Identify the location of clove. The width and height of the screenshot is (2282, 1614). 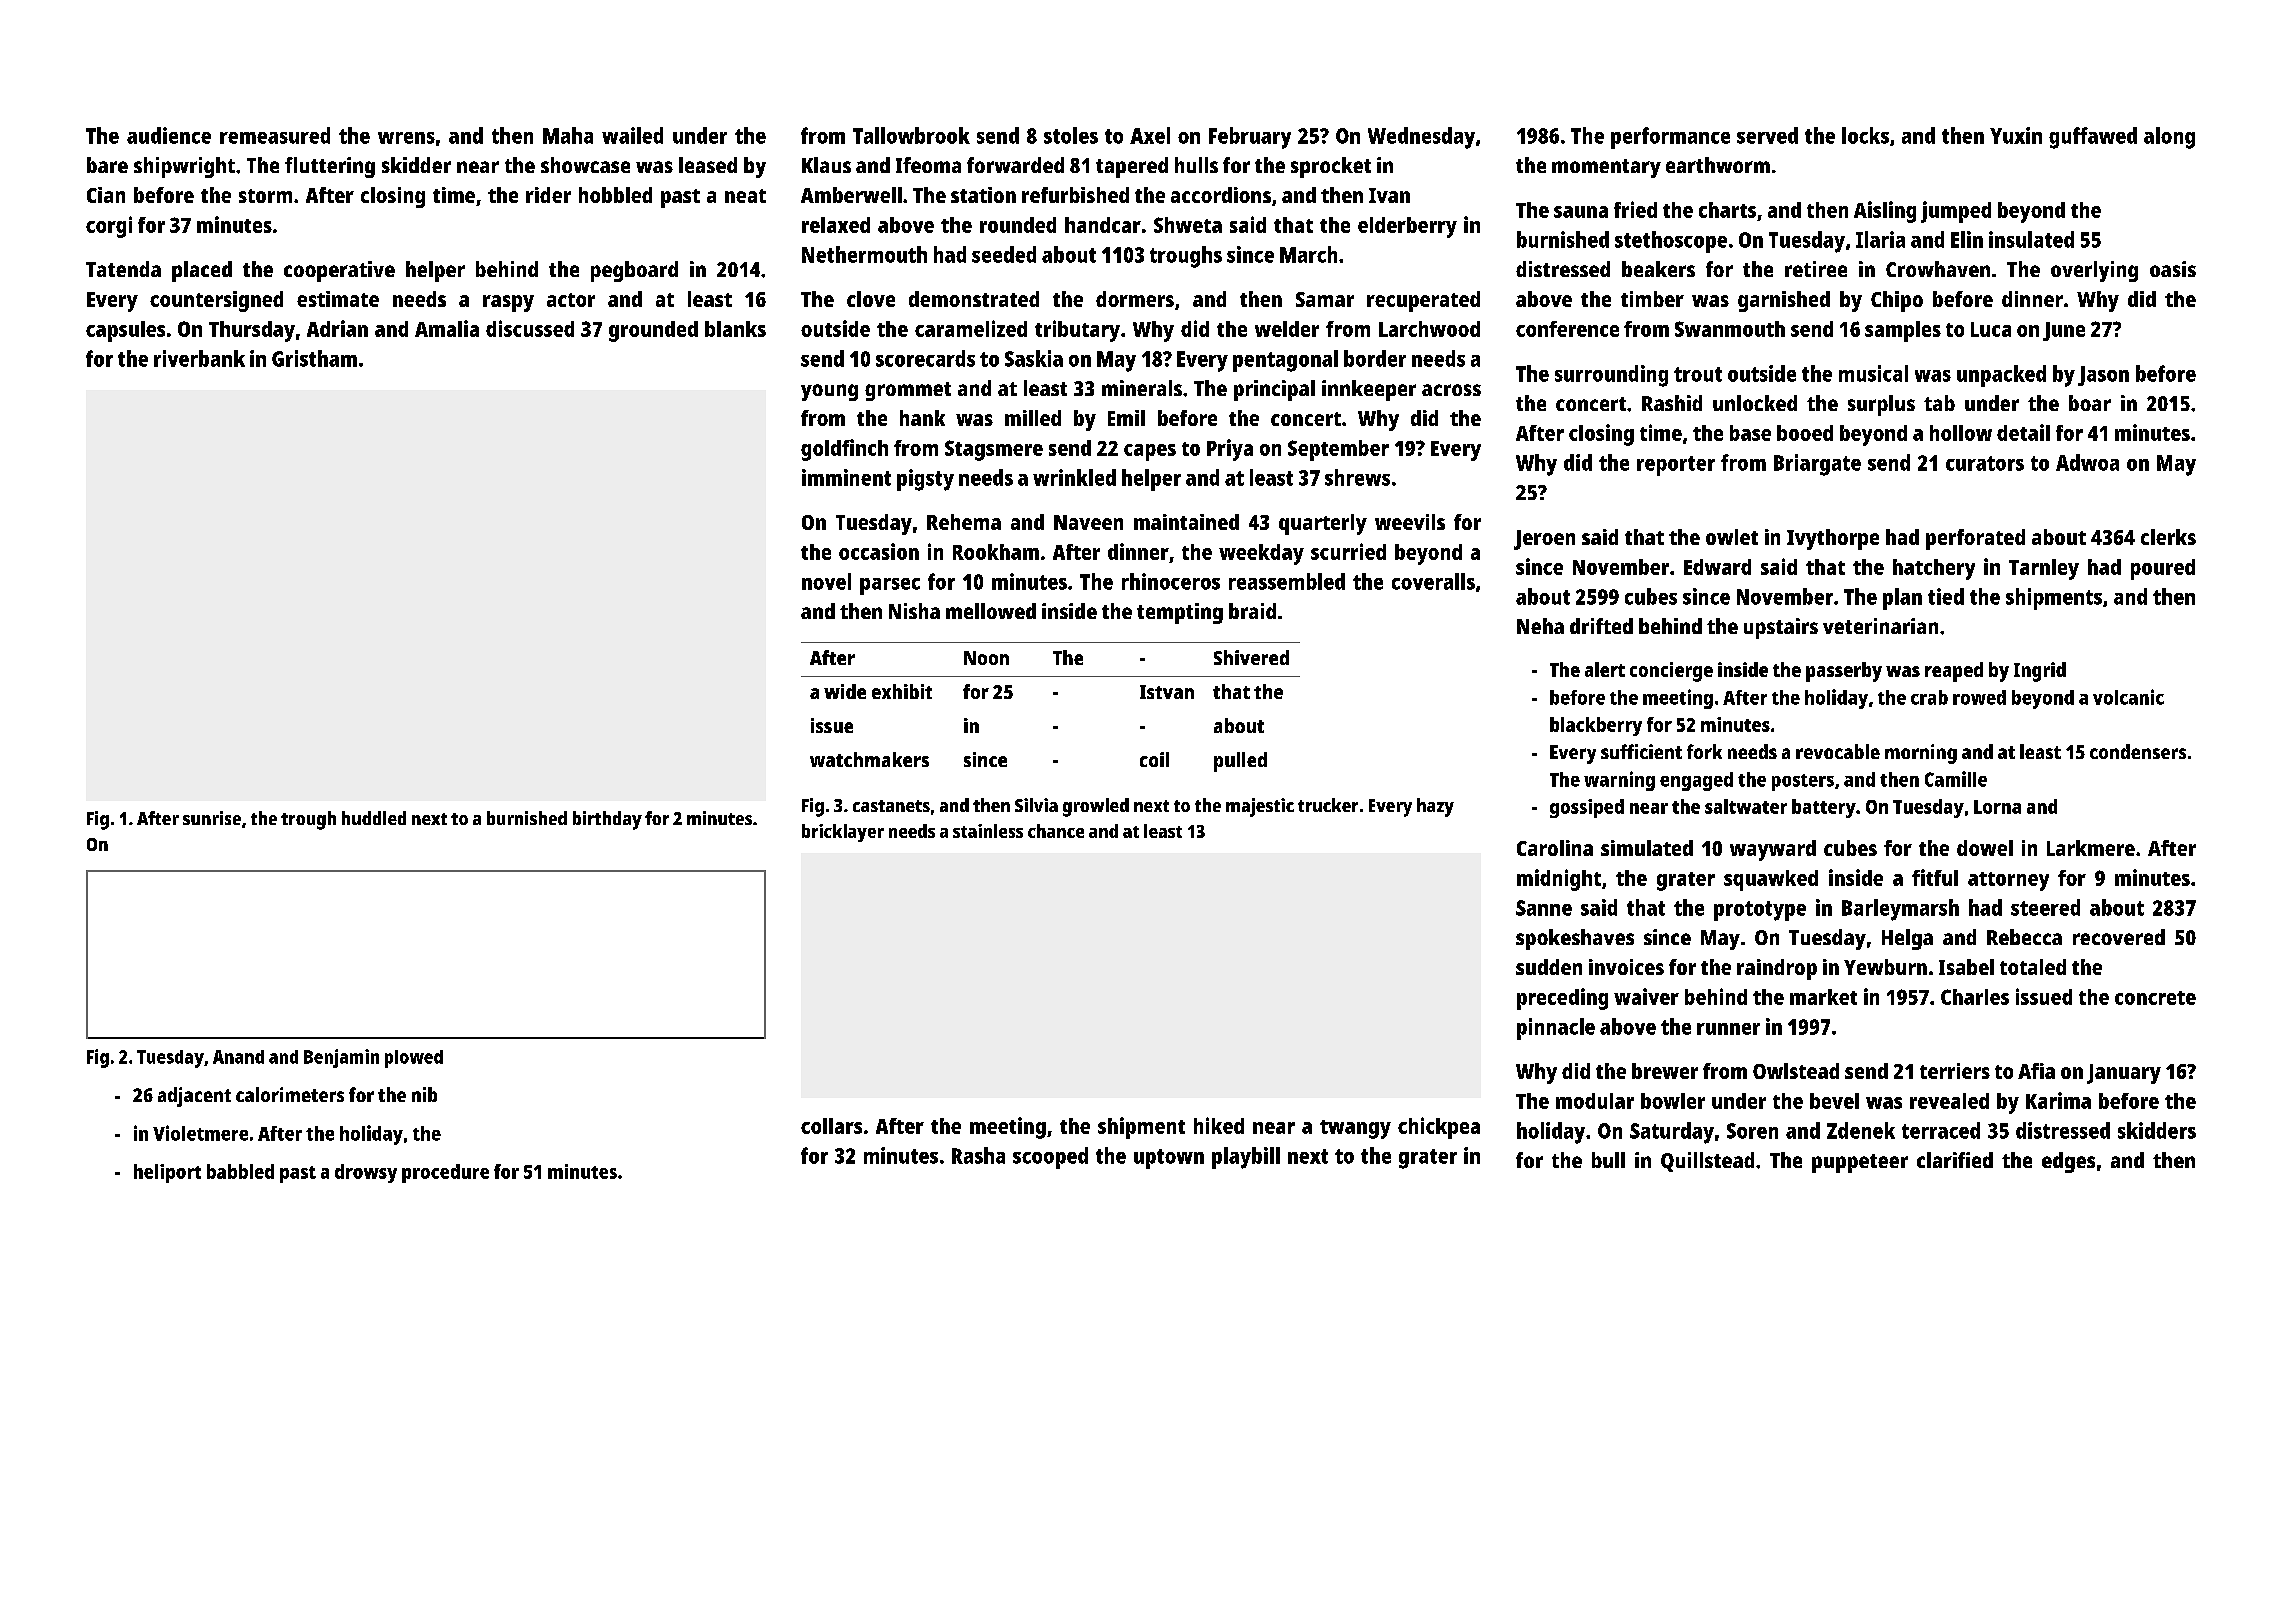
(871, 299).
